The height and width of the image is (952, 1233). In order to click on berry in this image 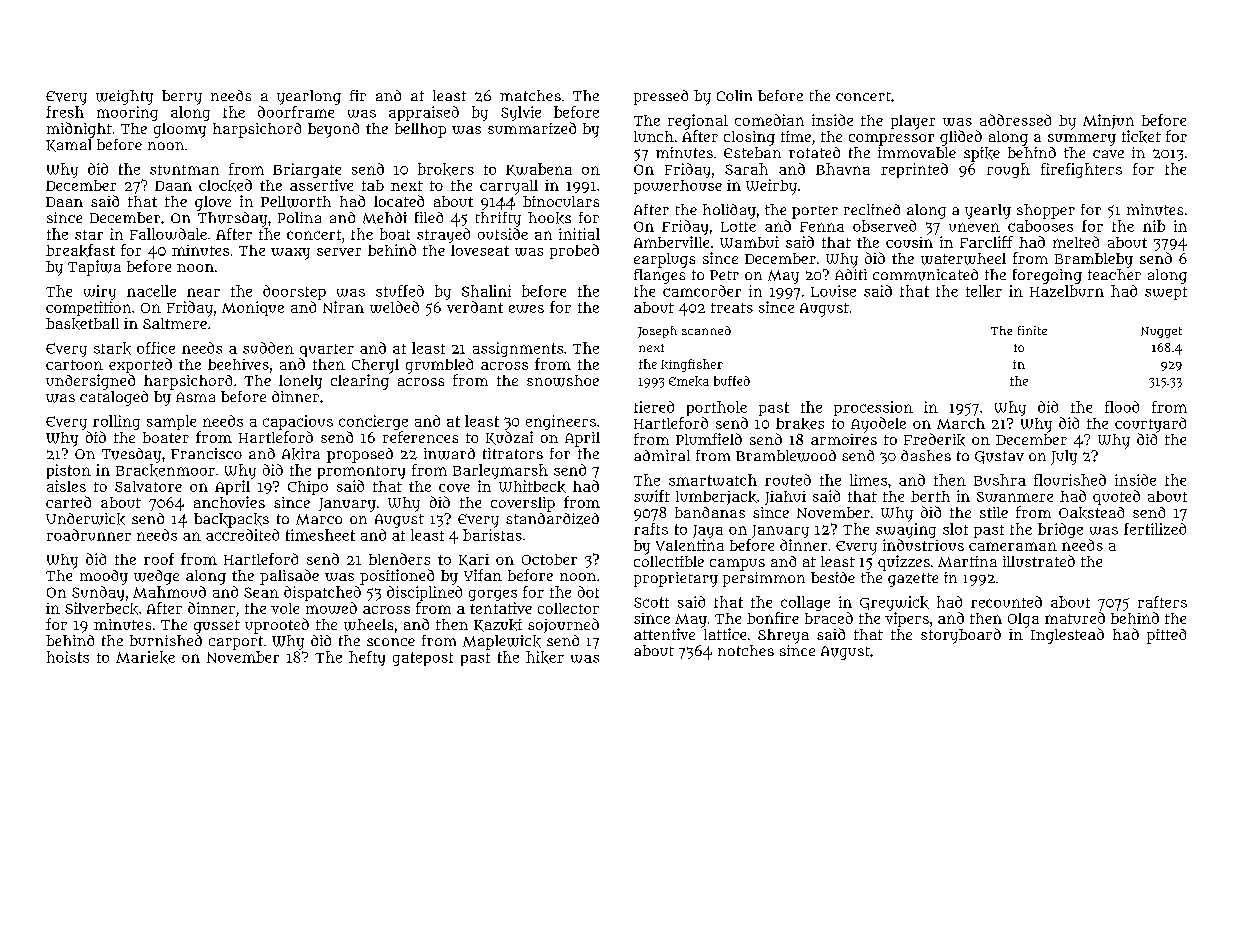, I will do `click(182, 97)`.
